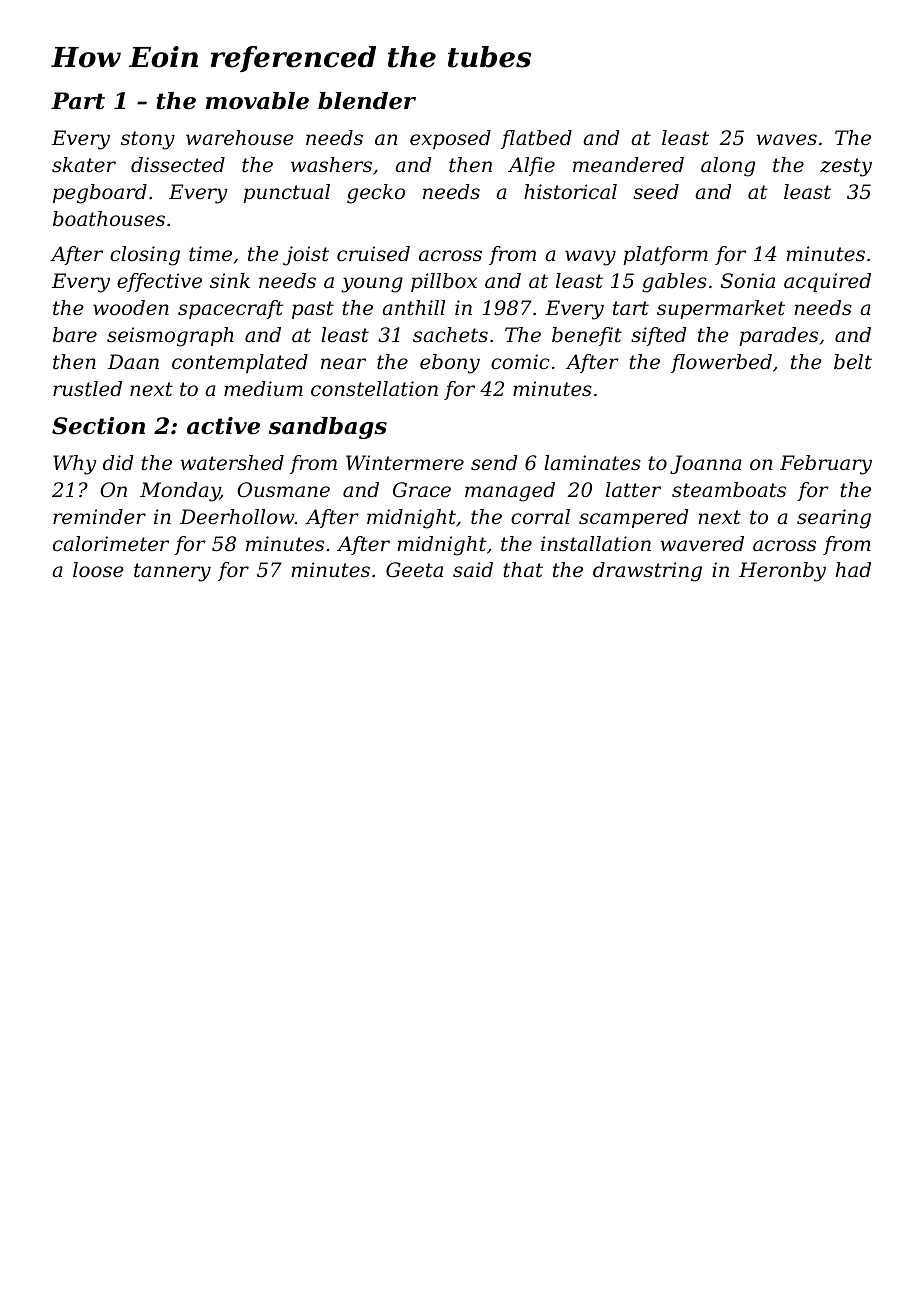  Describe the element at coordinates (634, 518) in the screenshot. I see `scampered` at that location.
